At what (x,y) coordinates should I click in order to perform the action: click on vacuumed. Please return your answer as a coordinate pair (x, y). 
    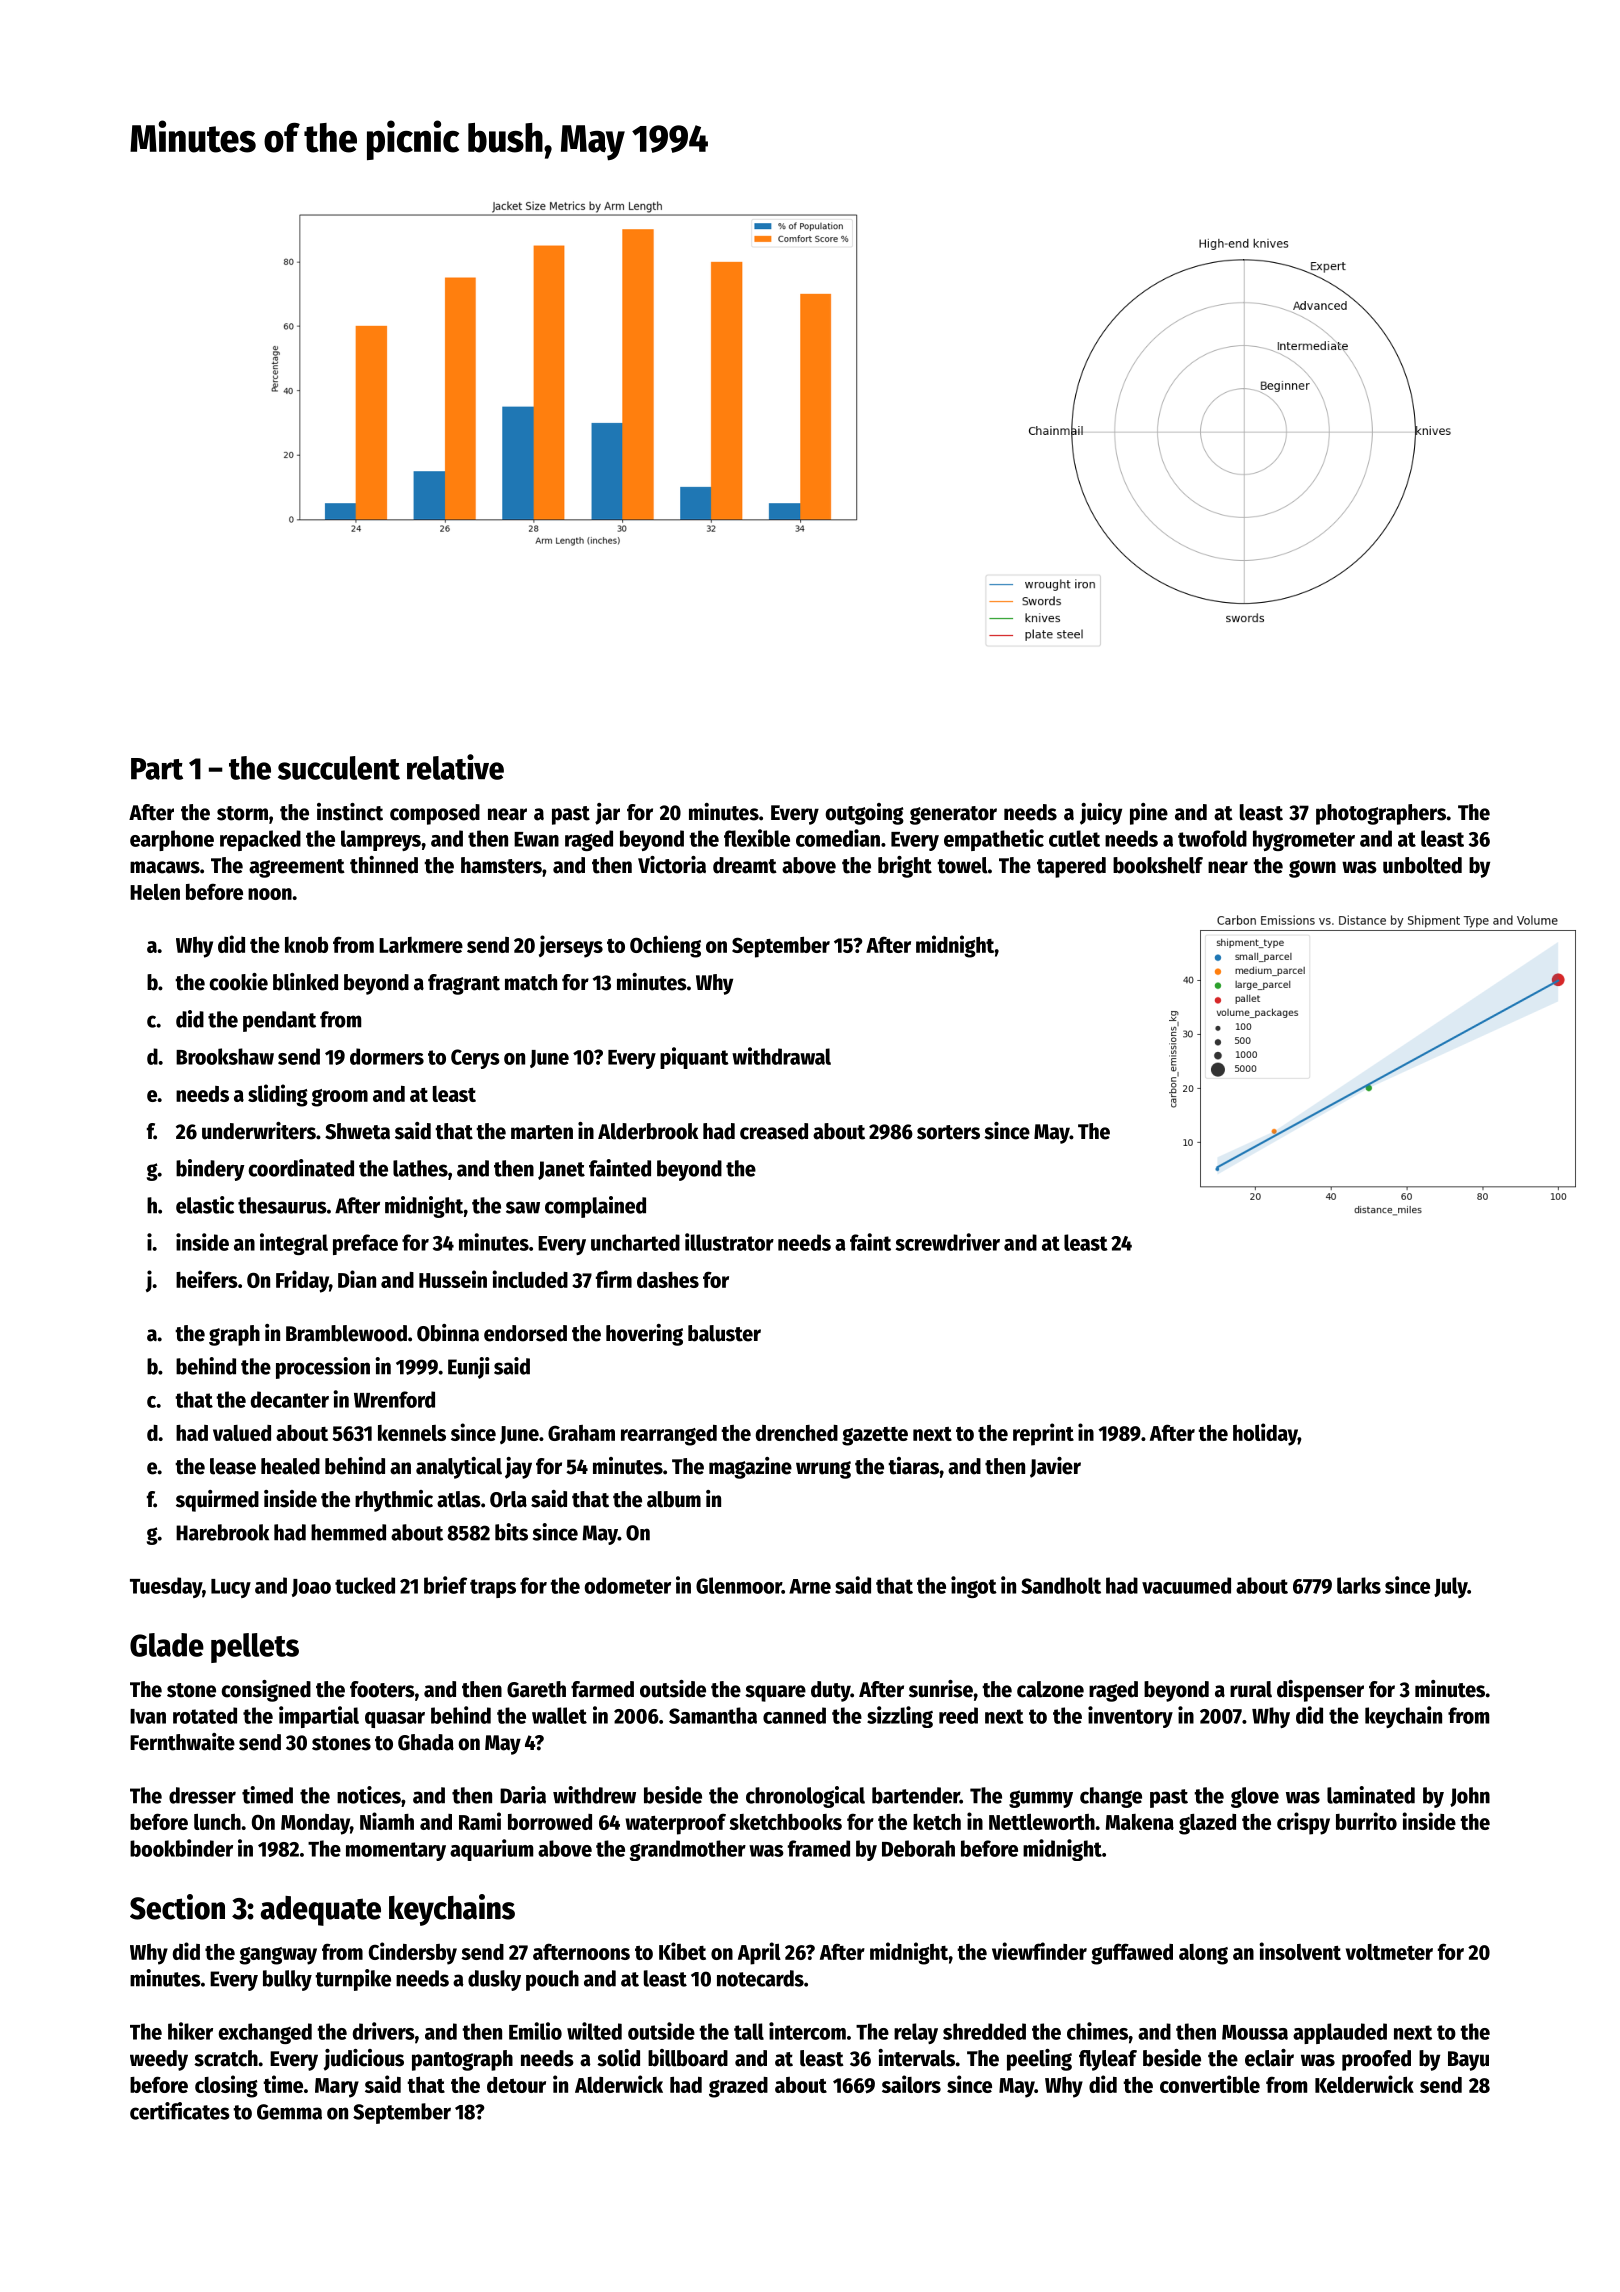
    Looking at the image, I should click on (1186, 1585).
